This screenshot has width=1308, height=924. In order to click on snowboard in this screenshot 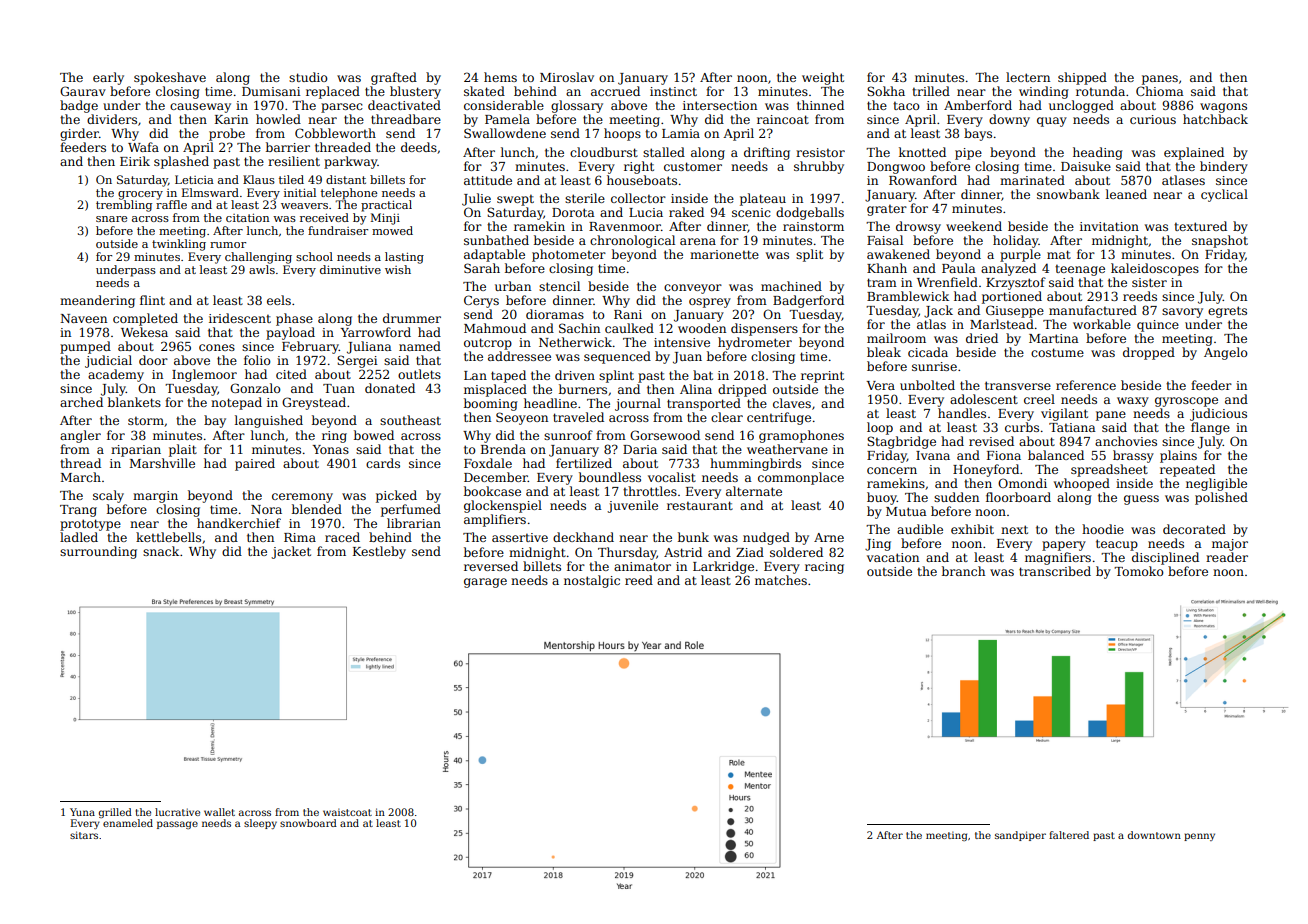, I will do `click(308, 823)`.
